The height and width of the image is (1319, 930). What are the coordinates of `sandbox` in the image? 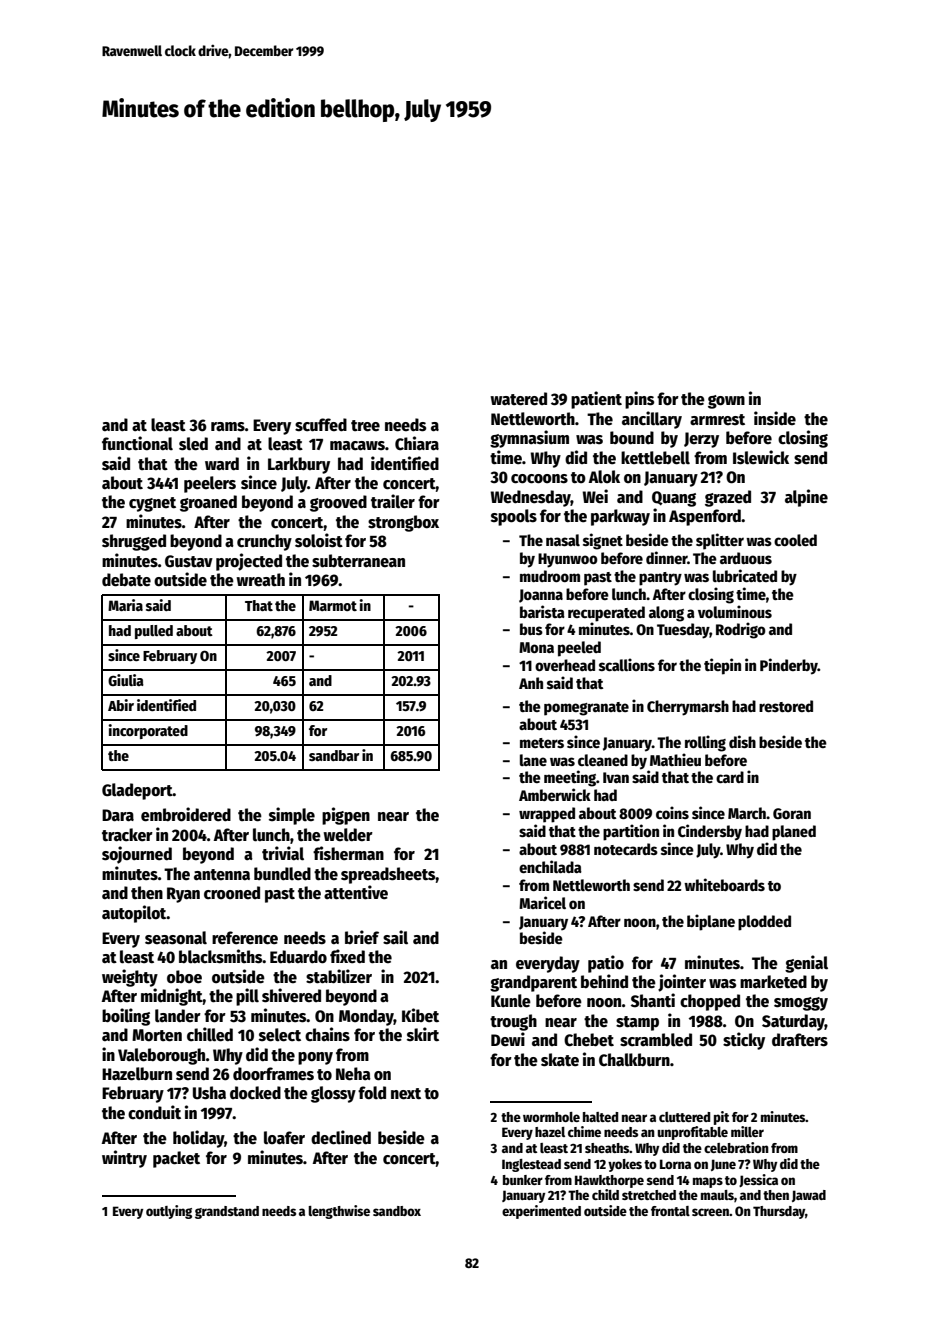 It's located at (397, 1211).
